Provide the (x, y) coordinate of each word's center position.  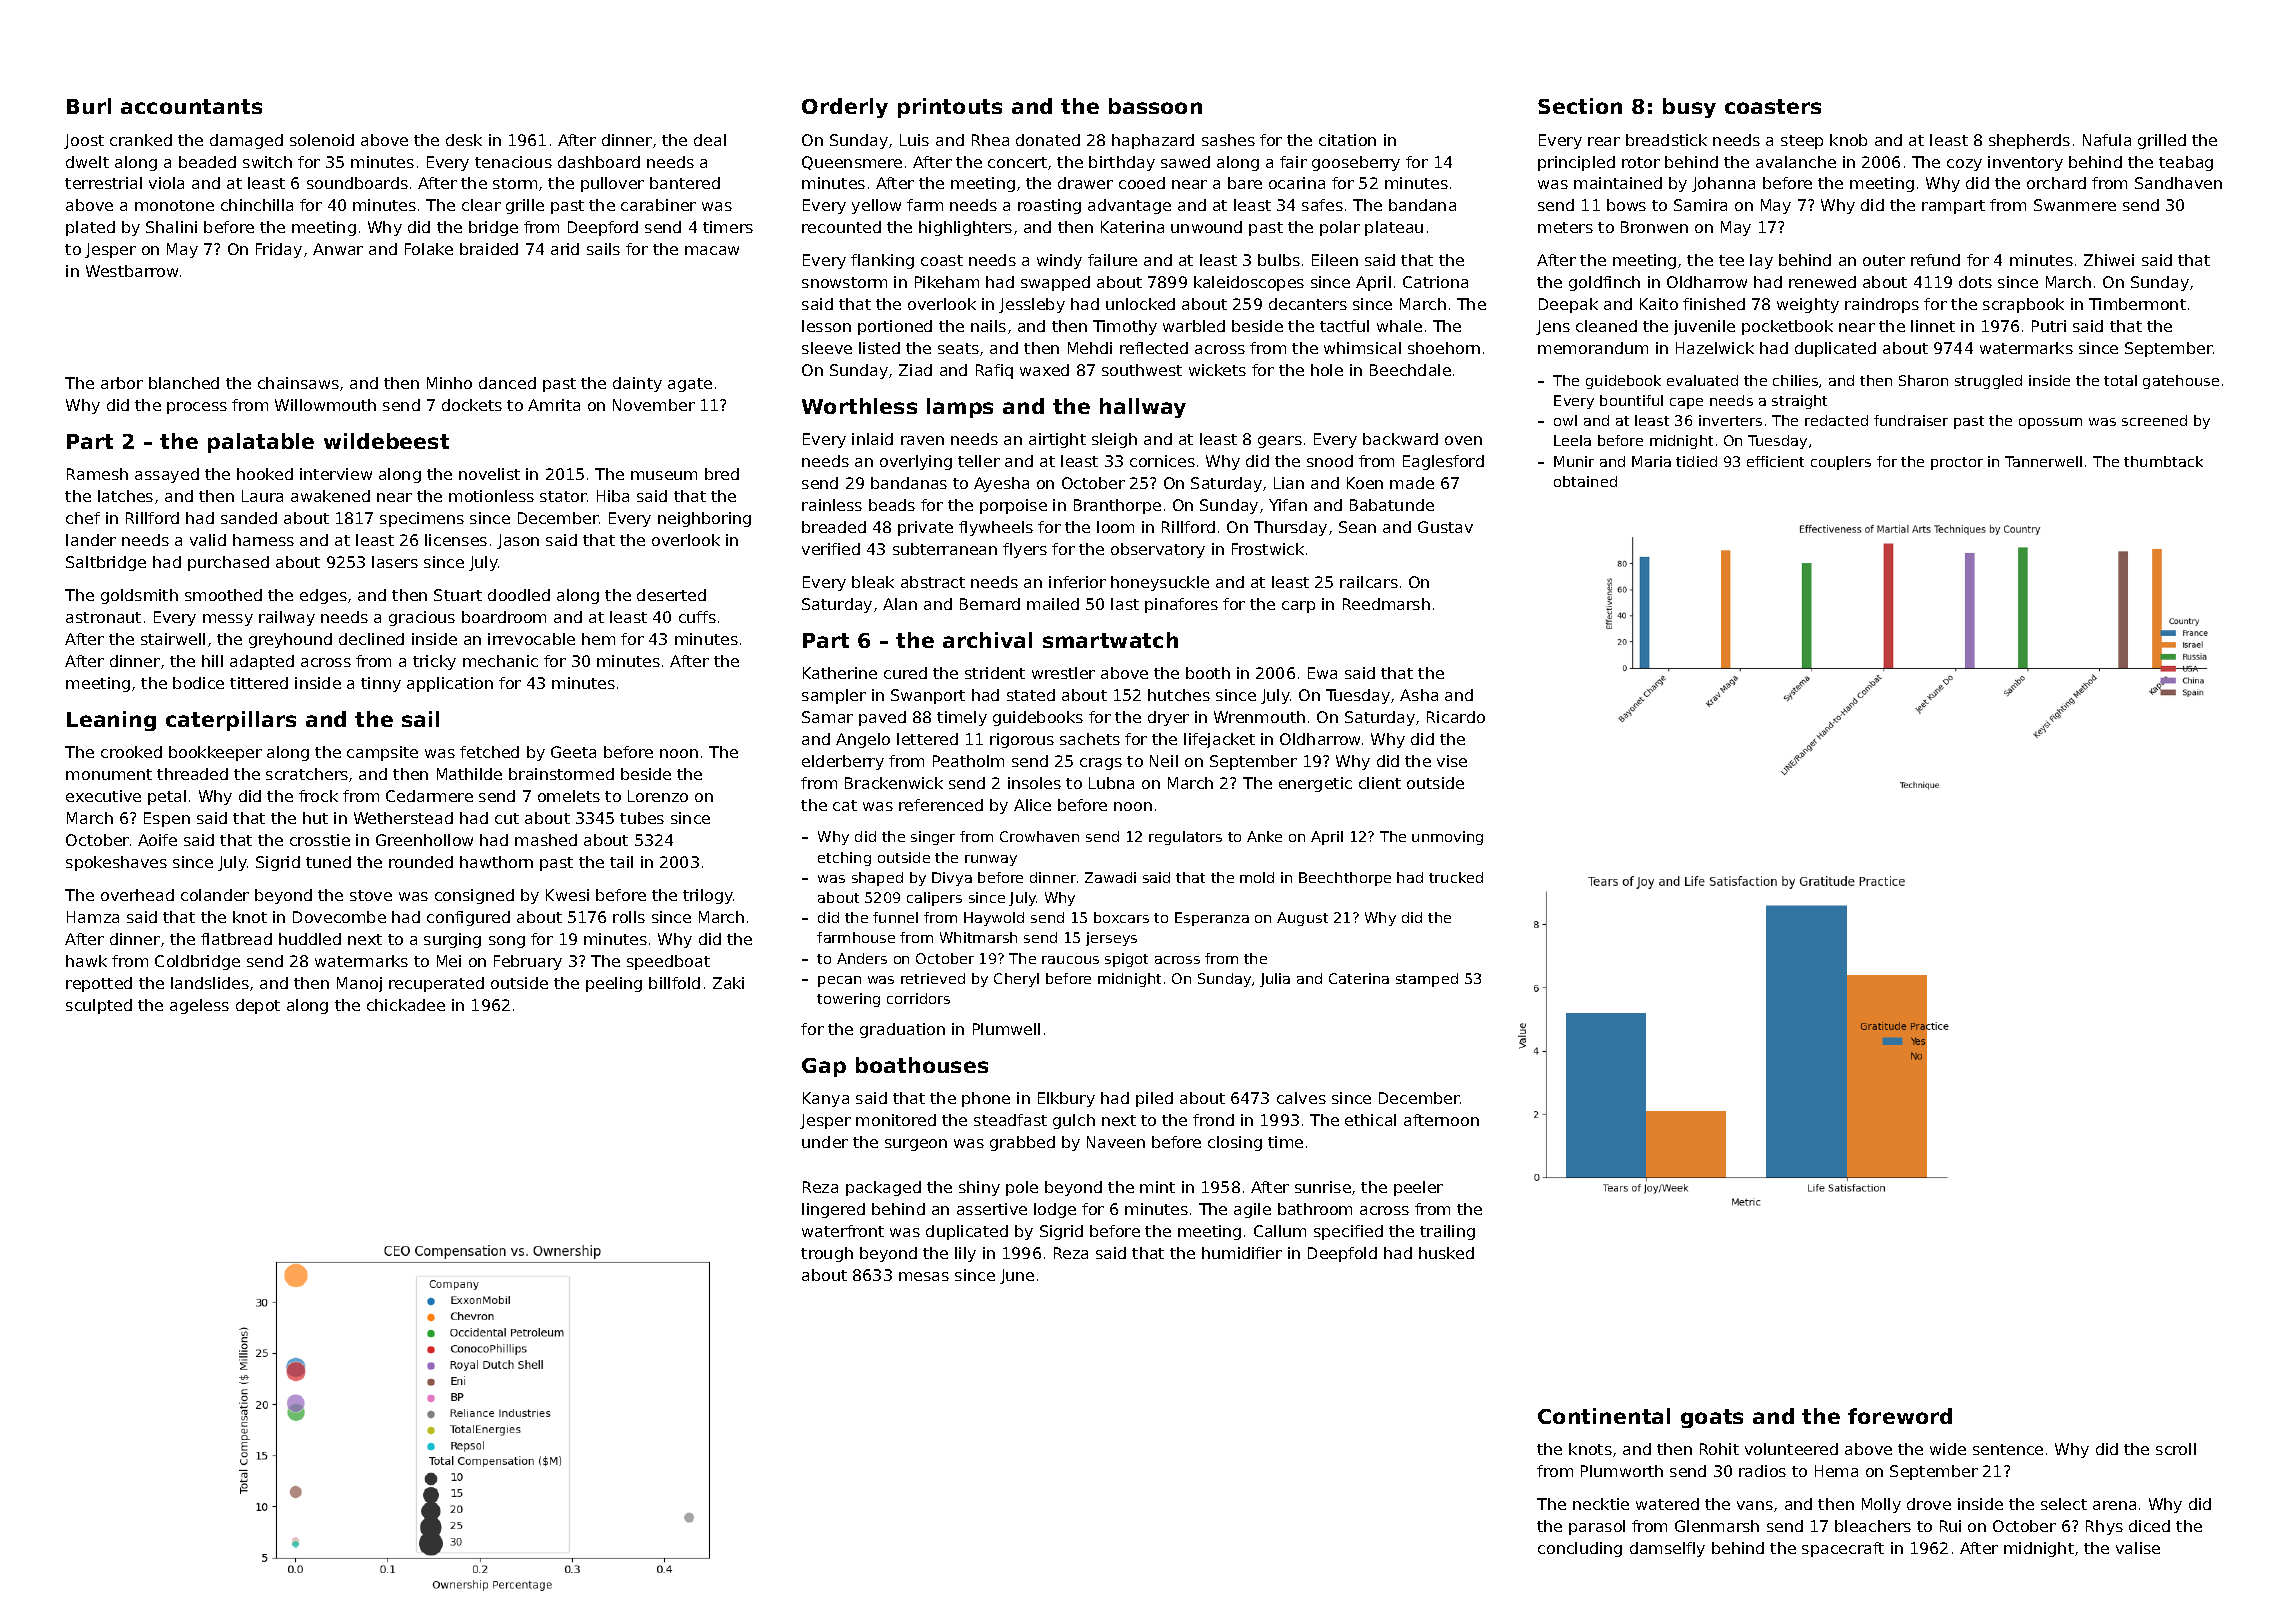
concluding (1580, 1549)
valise (2138, 1548)
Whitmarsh (978, 937)
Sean (1357, 527)
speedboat (668, 962)
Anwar (338, 249)
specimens (422, 519)
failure (1112, 260)
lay (1761, 261)
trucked (1456, 877)
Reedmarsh (1386, 604)
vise (1452, 761)
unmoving (1447, 838)
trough (827, 1254)
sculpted (99, 1006)
